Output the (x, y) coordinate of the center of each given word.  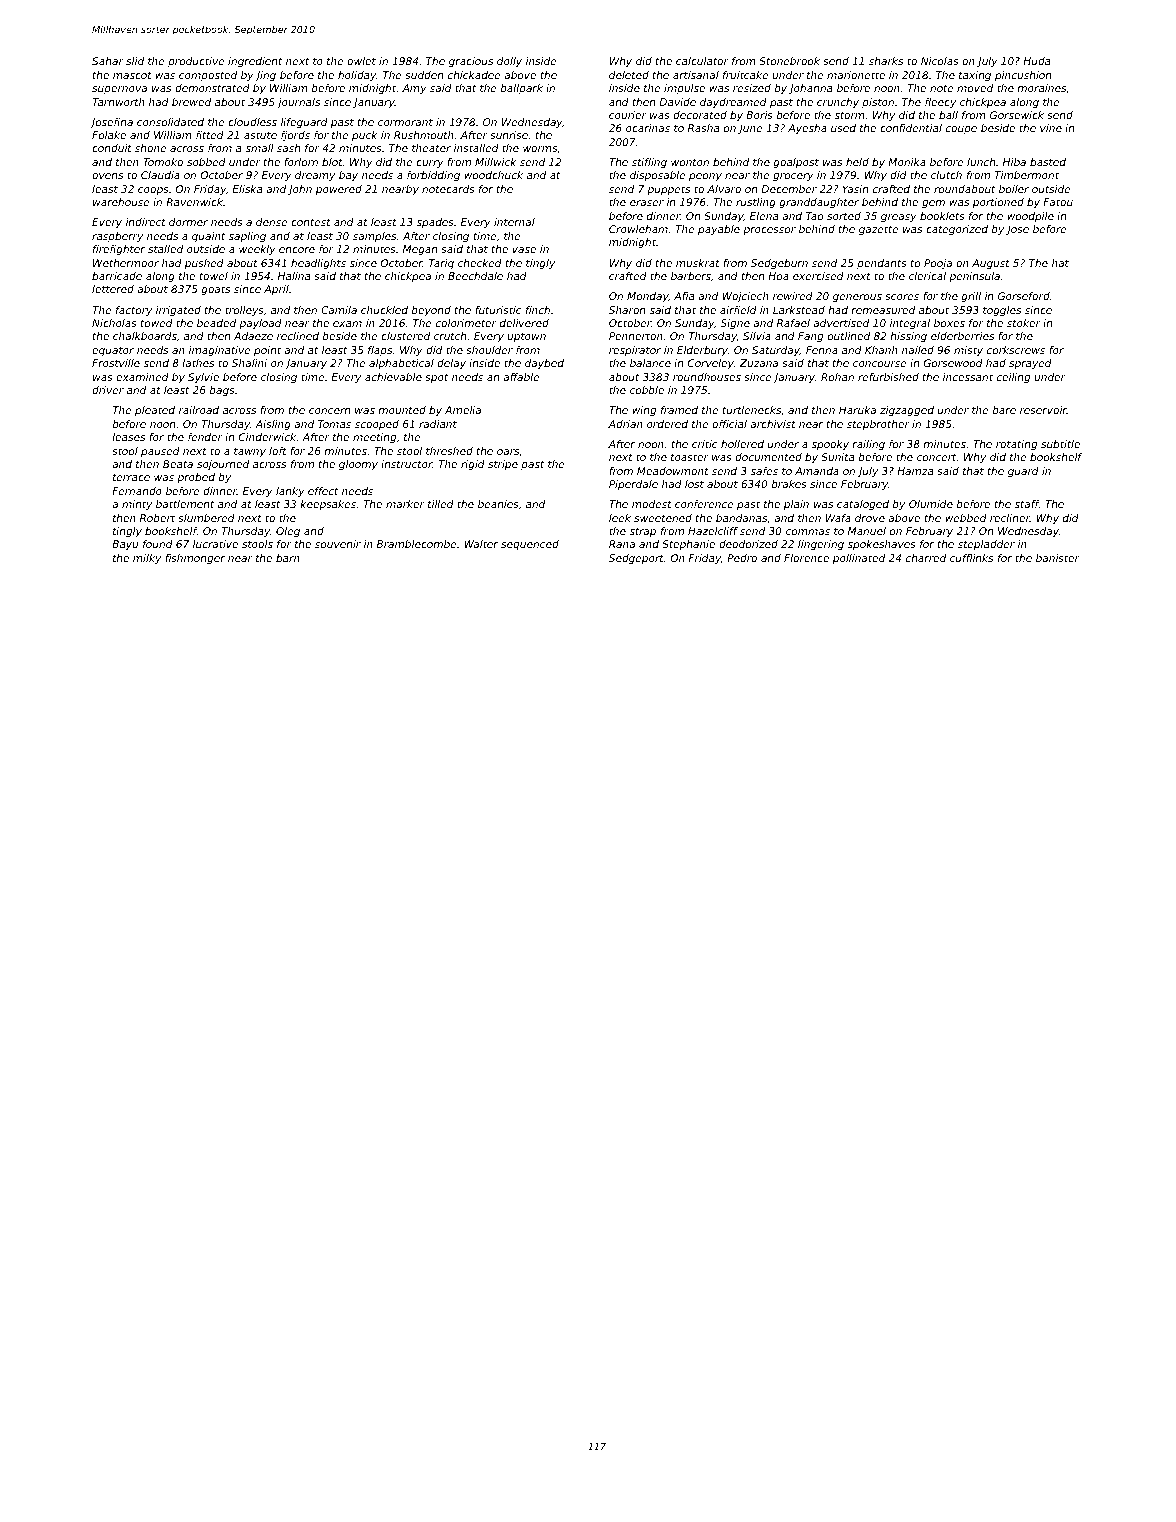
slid (135, 61)
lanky (290, 492)
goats (215, 290)
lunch (981, 162)
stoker (1024, 323)
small (259, 148)
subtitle (1060, 444)
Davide (677, 102)
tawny (250, 452)
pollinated (859, 559)
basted (1048, 162)
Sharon (627, 310)
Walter (481, 544)
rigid (473, 465)
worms (540, 149)
